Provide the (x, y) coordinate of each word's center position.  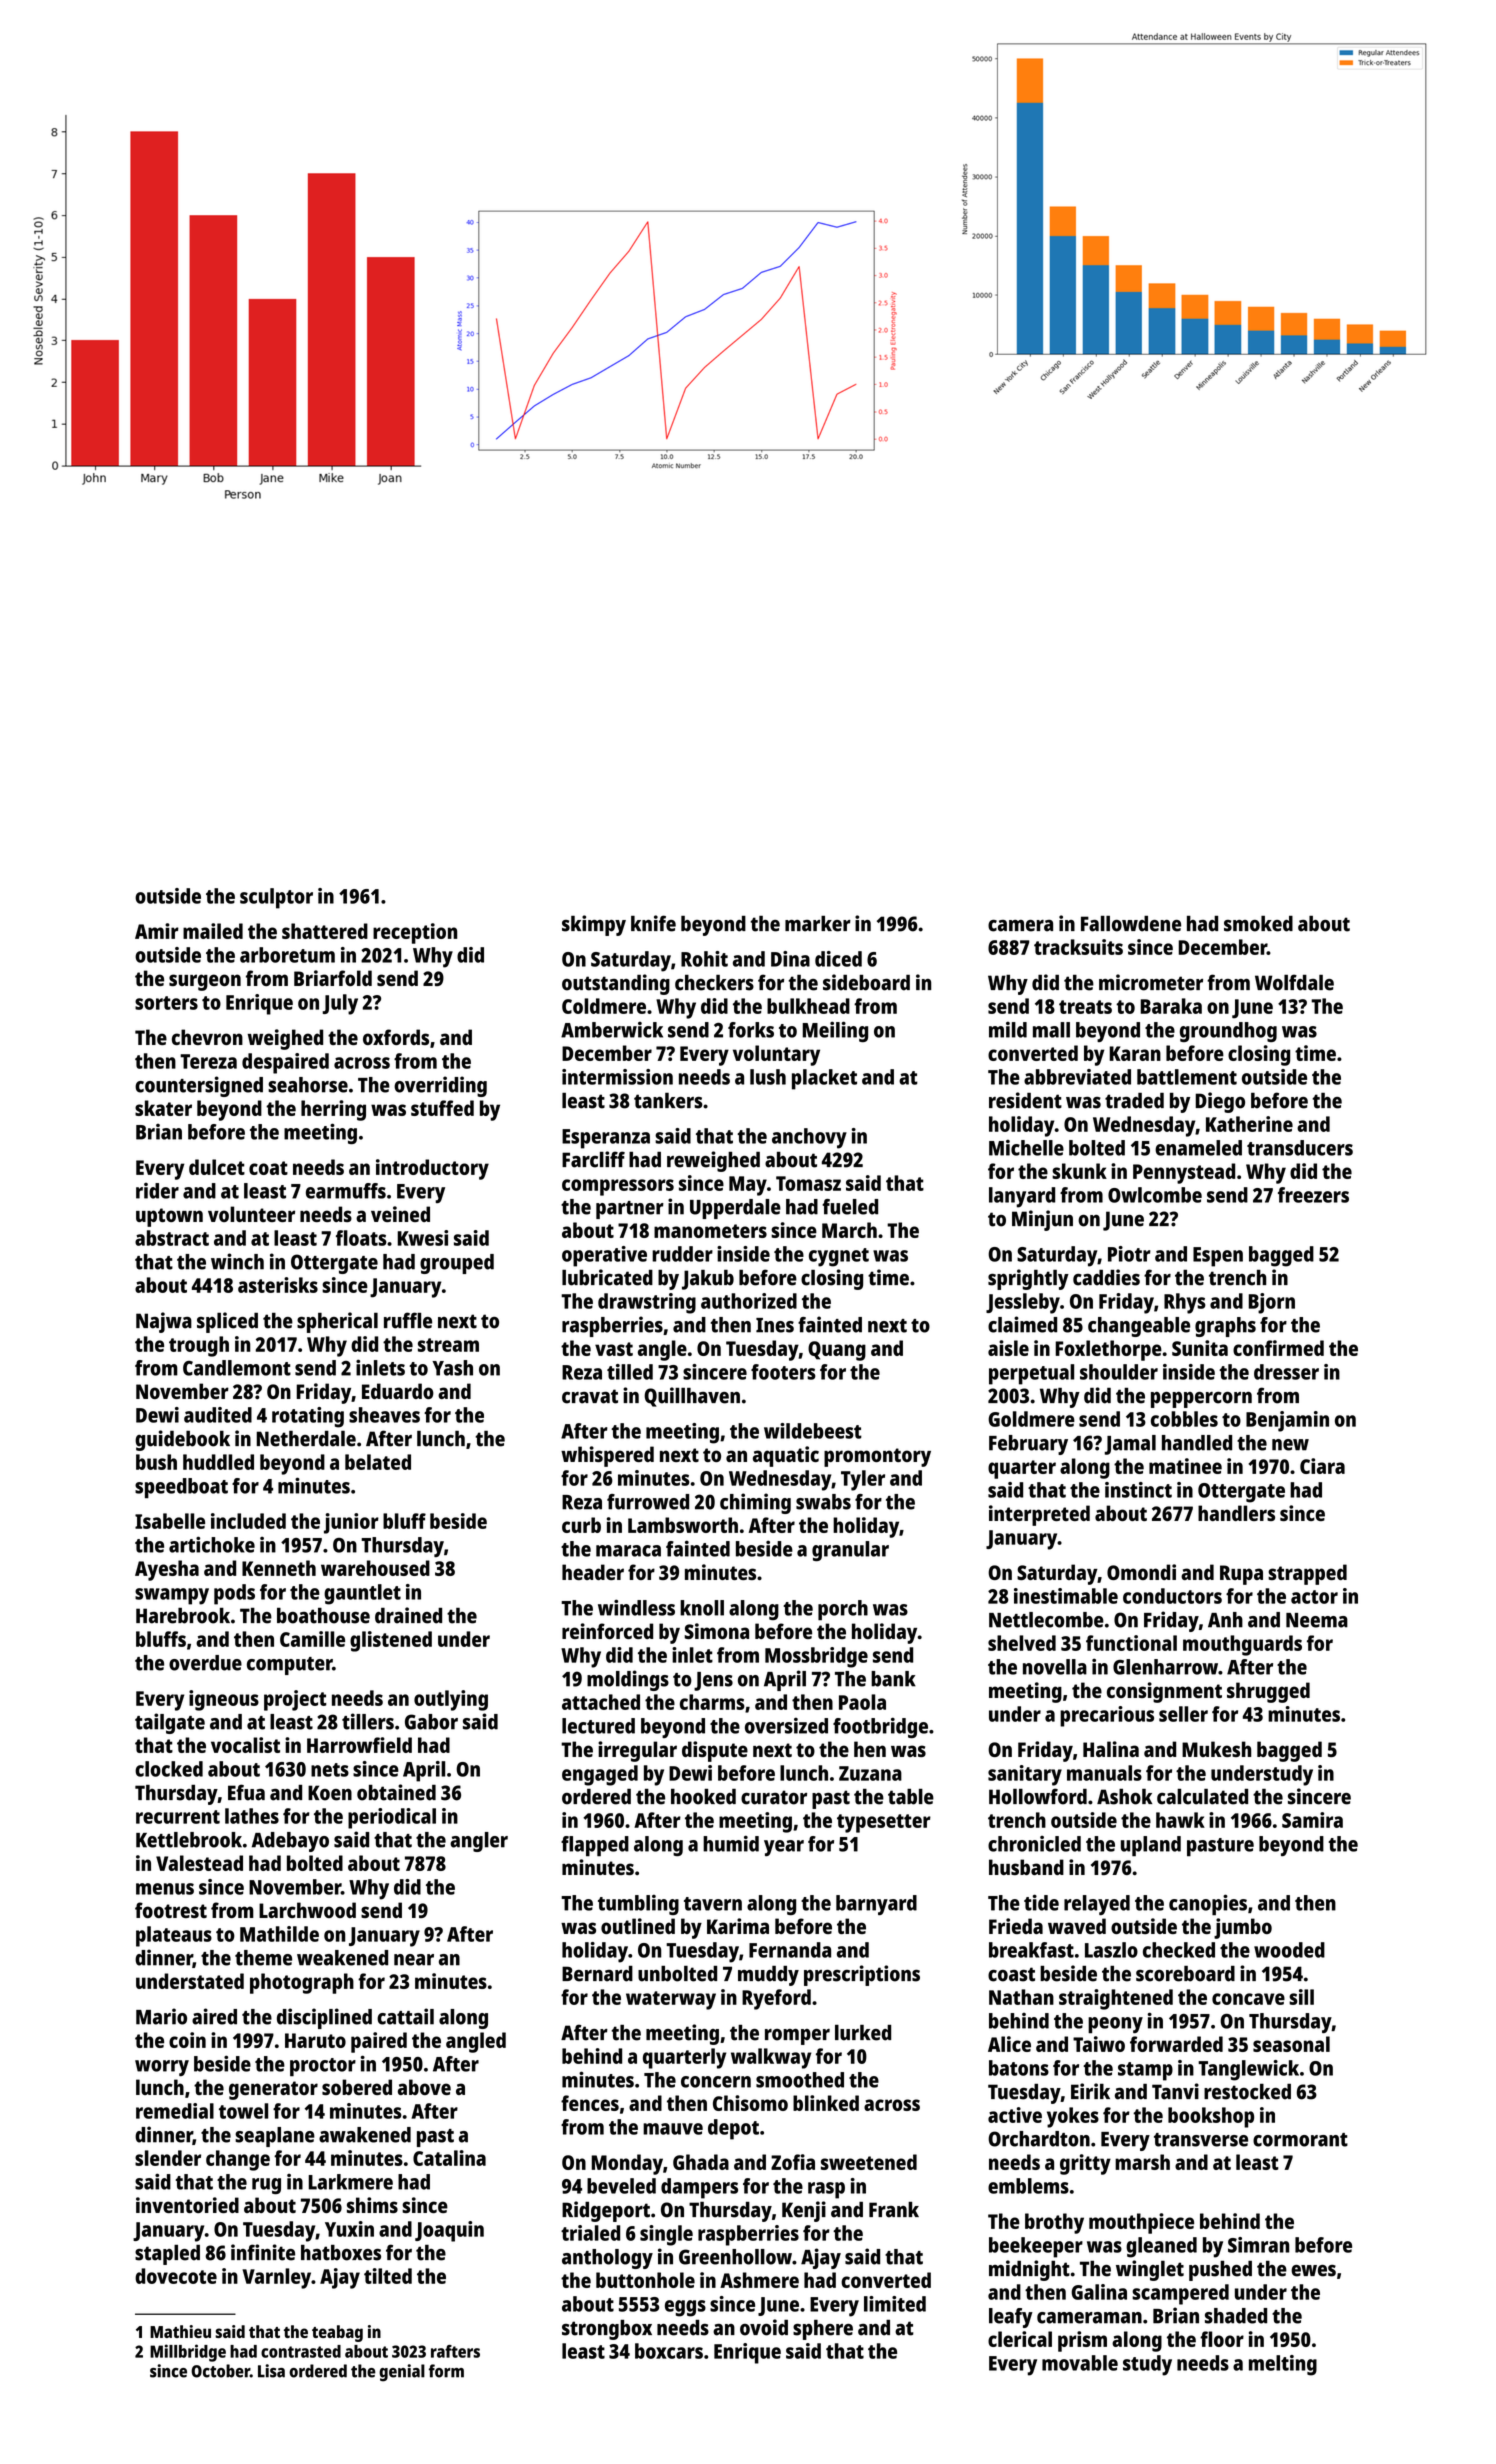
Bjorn (1271, 1303)
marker (818, 924)
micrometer (1151, 982)
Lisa (271, 2371)
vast (614, 1349)
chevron (207, 1037)
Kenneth (279, 1568)
